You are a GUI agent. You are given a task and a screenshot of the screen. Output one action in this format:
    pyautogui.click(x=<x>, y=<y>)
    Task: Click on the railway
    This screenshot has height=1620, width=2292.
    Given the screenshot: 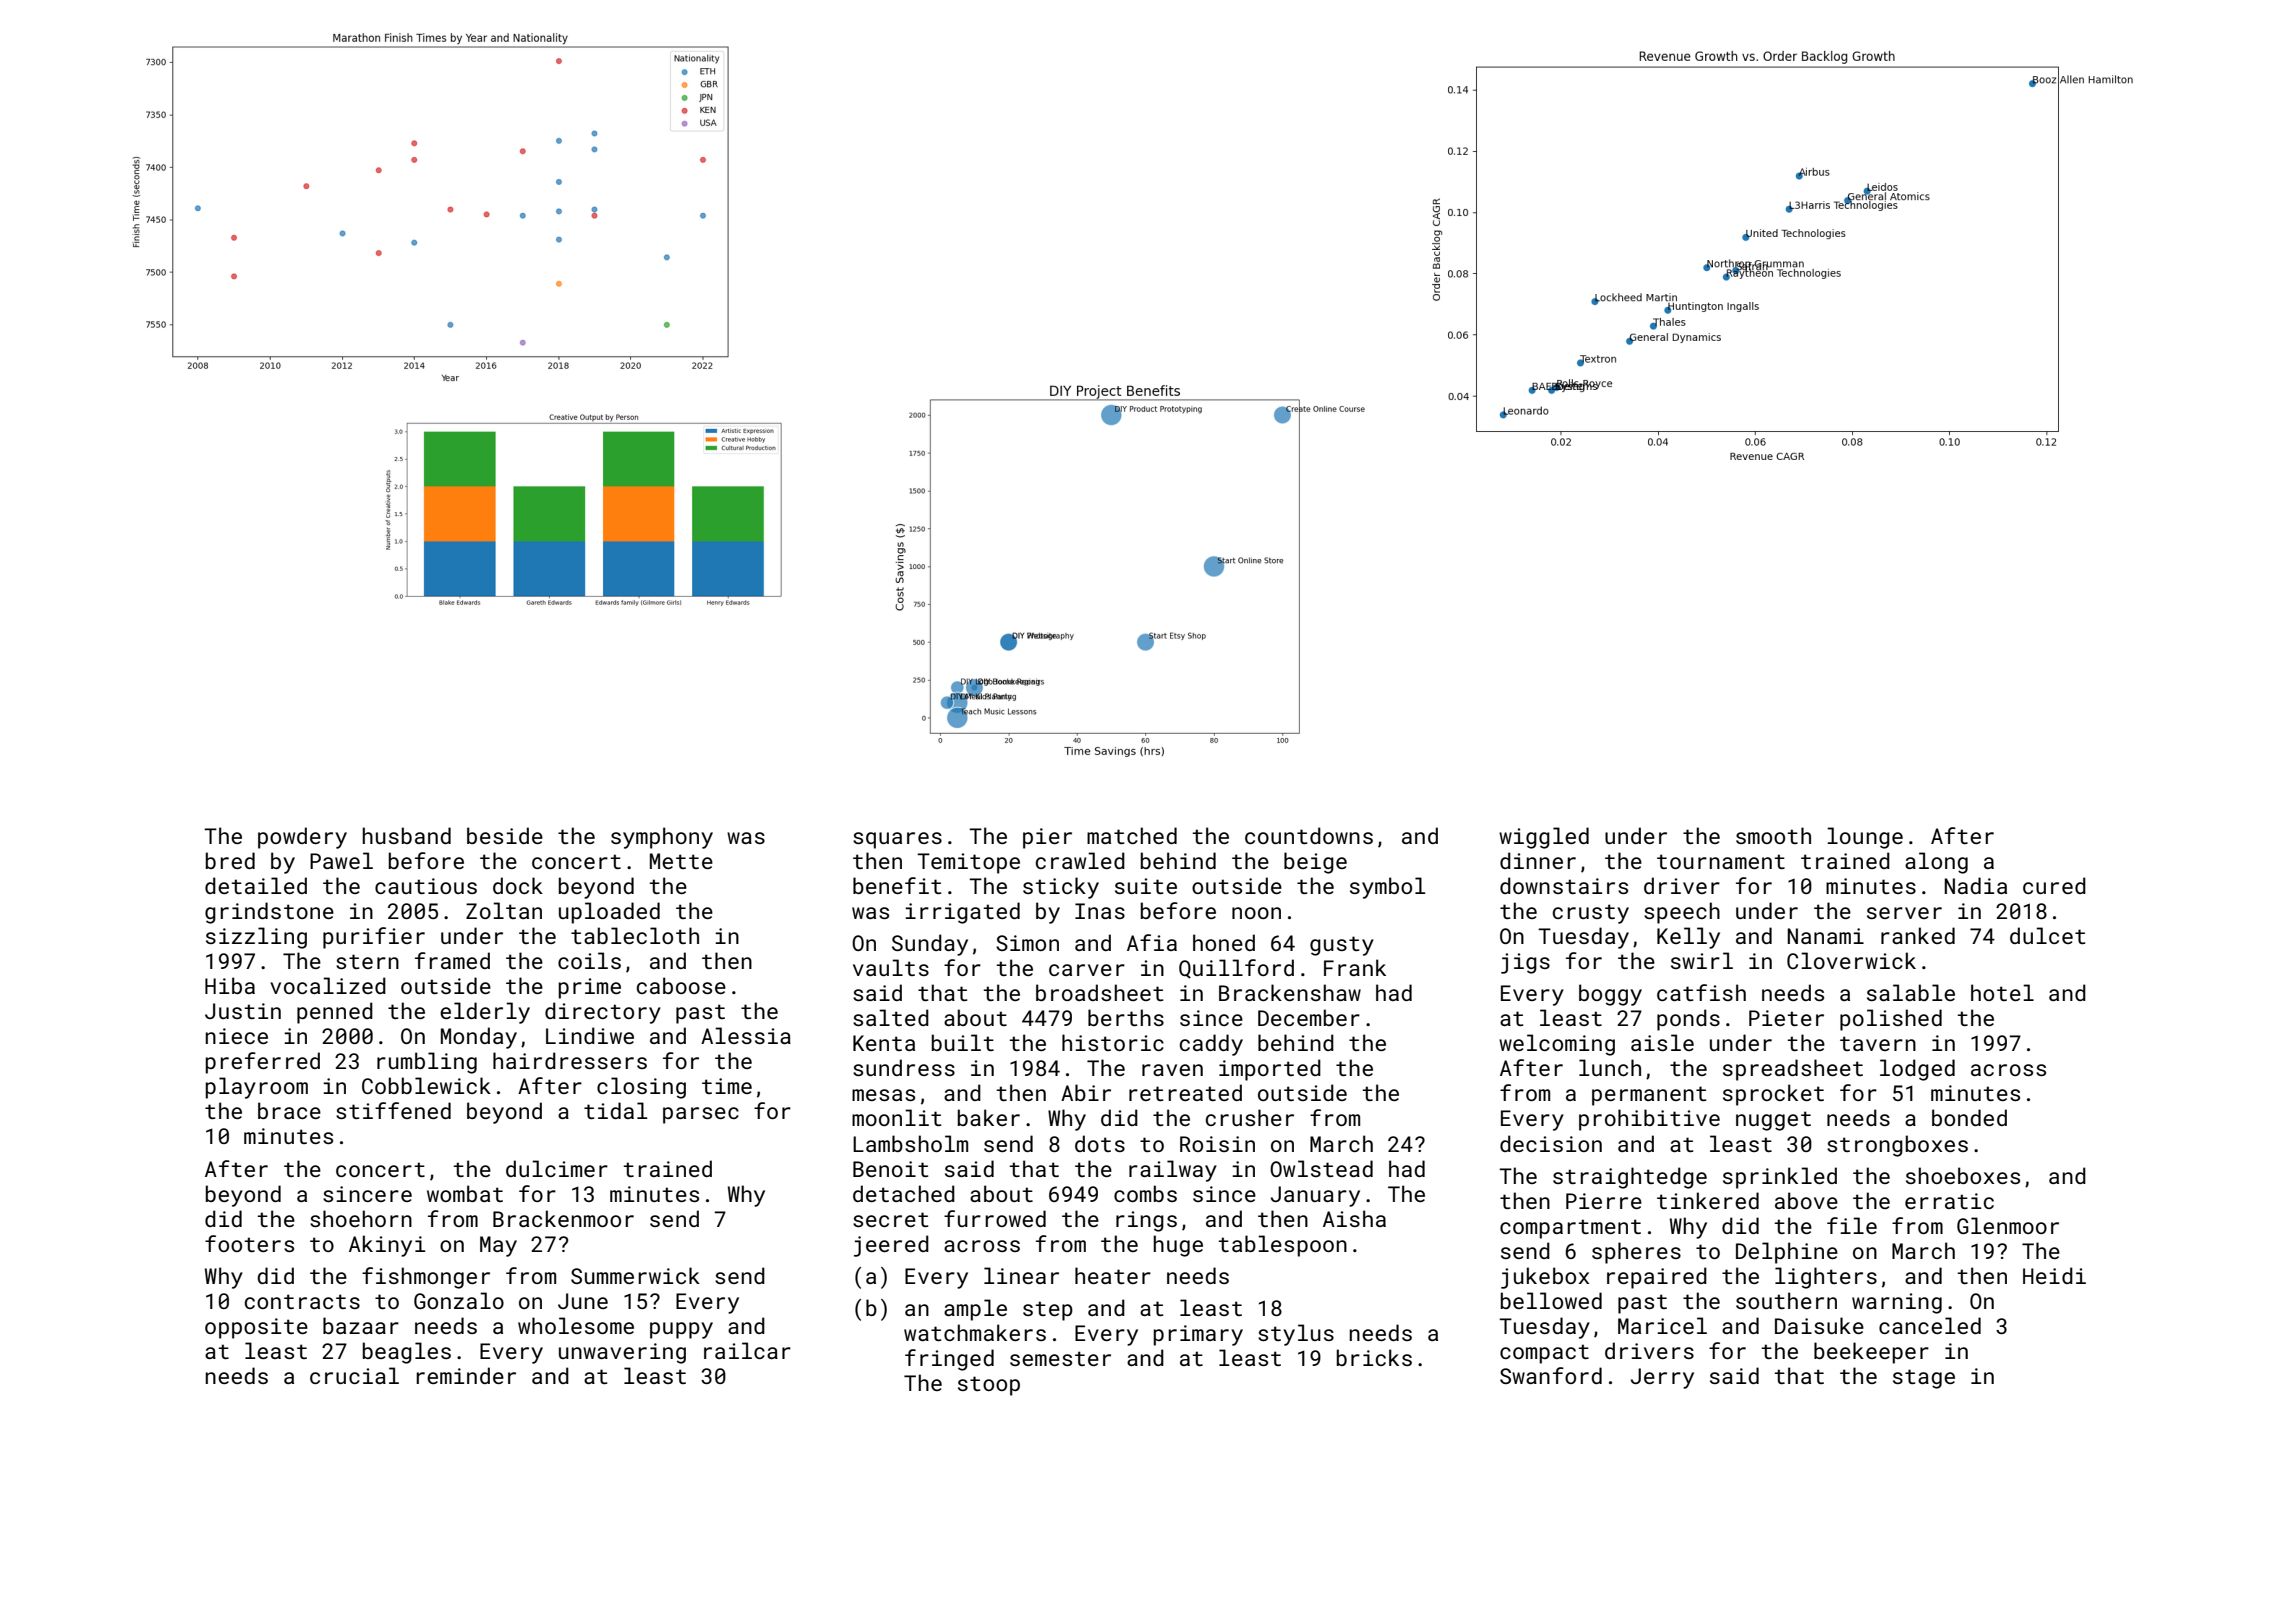 What is the action you would take?
    pyautogui.click(x=1173, y=1171)
